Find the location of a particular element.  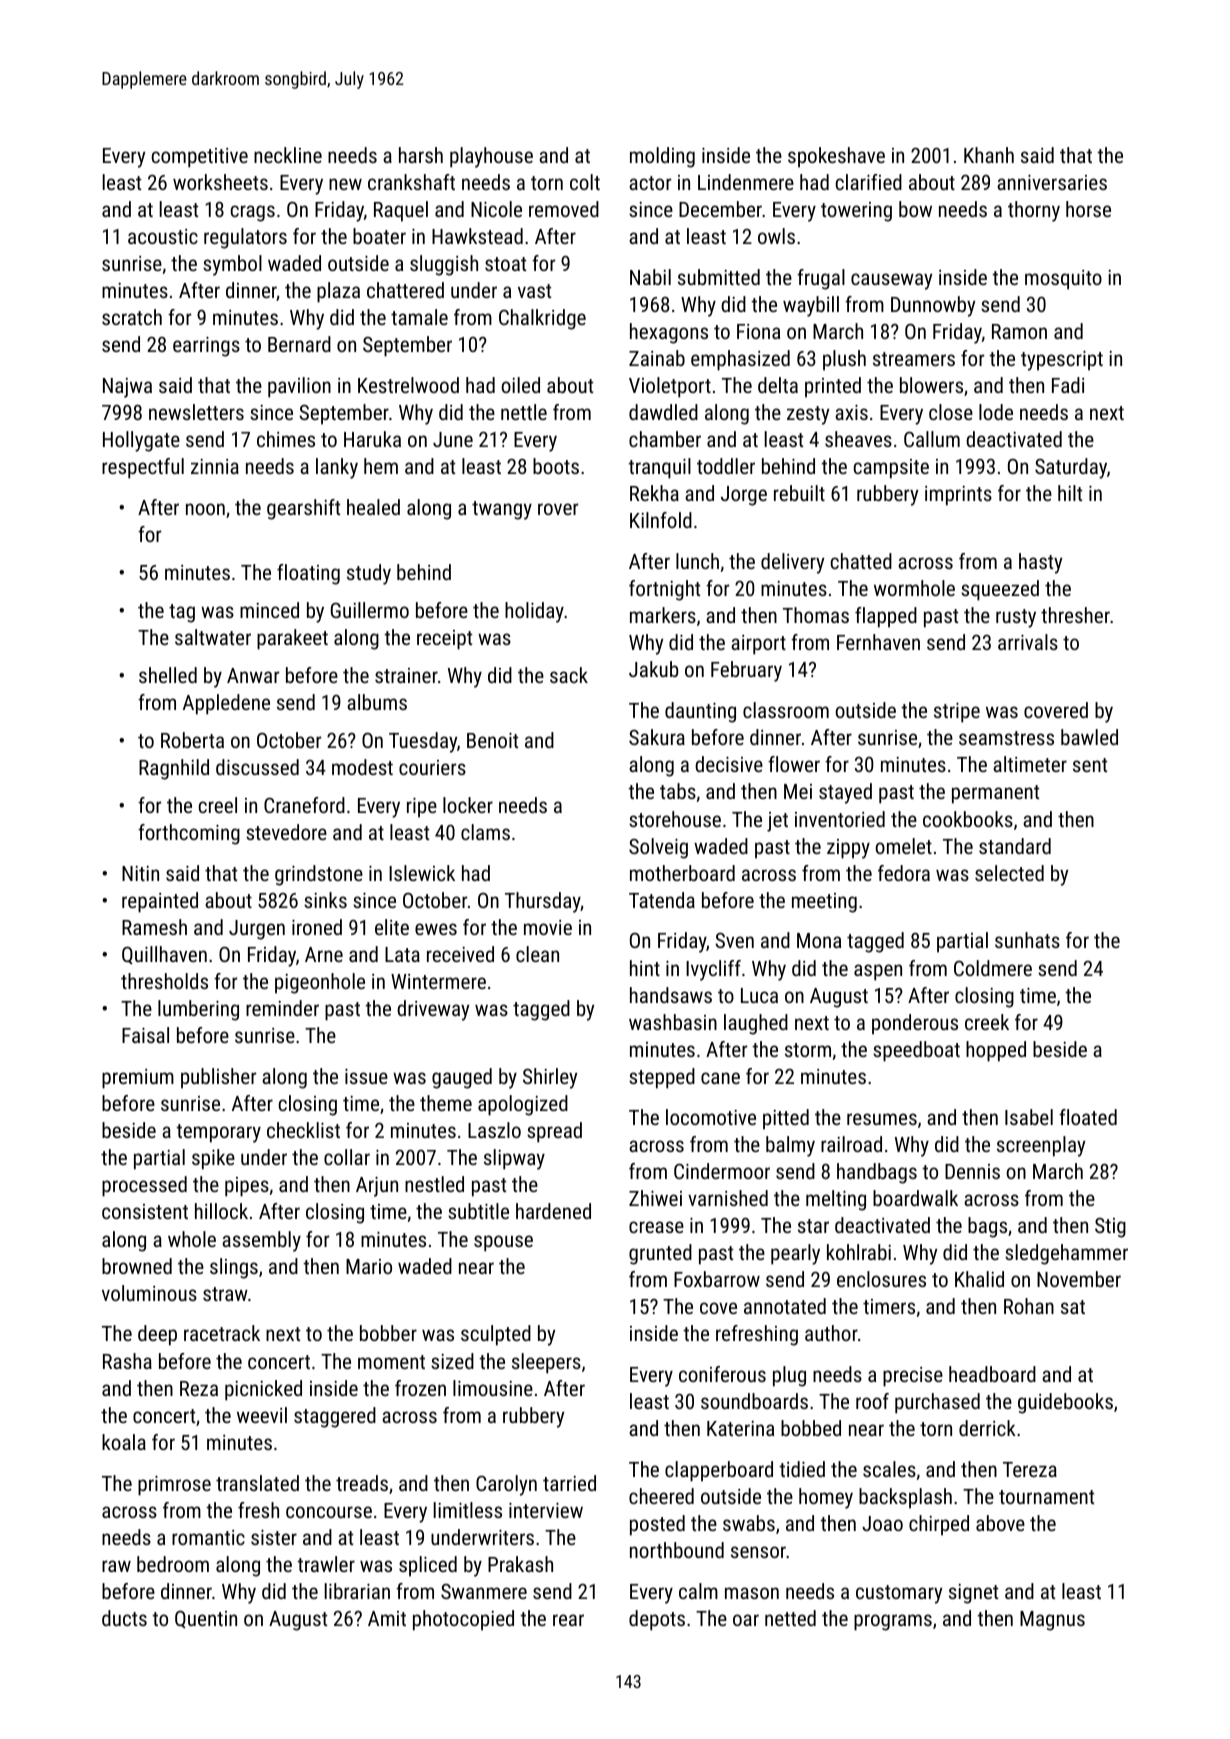

Jorge is located at coordinates (744, 496).
